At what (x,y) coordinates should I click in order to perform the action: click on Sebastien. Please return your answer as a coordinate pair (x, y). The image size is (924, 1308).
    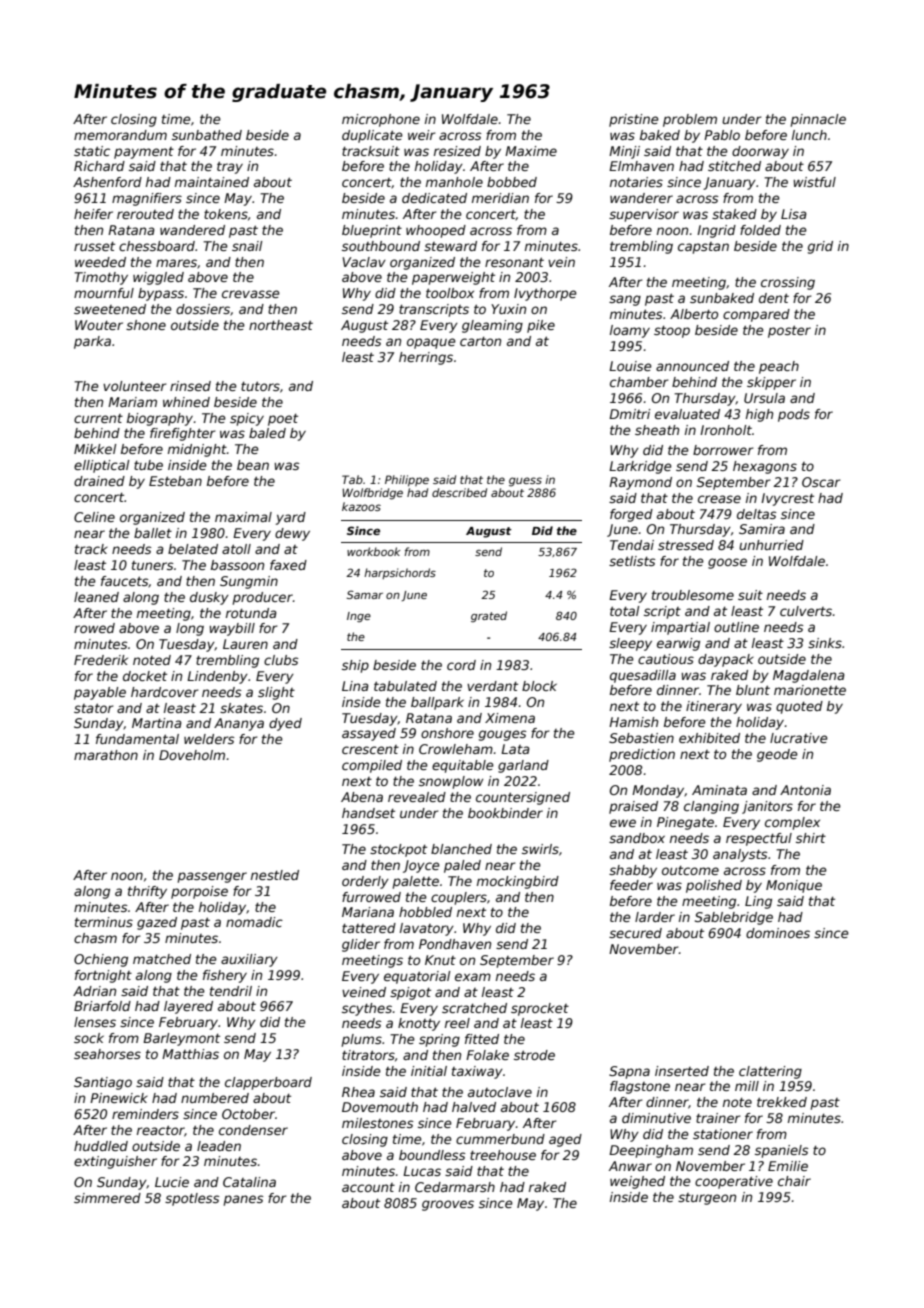
    Looking at the image, I should click on (641, 738).
